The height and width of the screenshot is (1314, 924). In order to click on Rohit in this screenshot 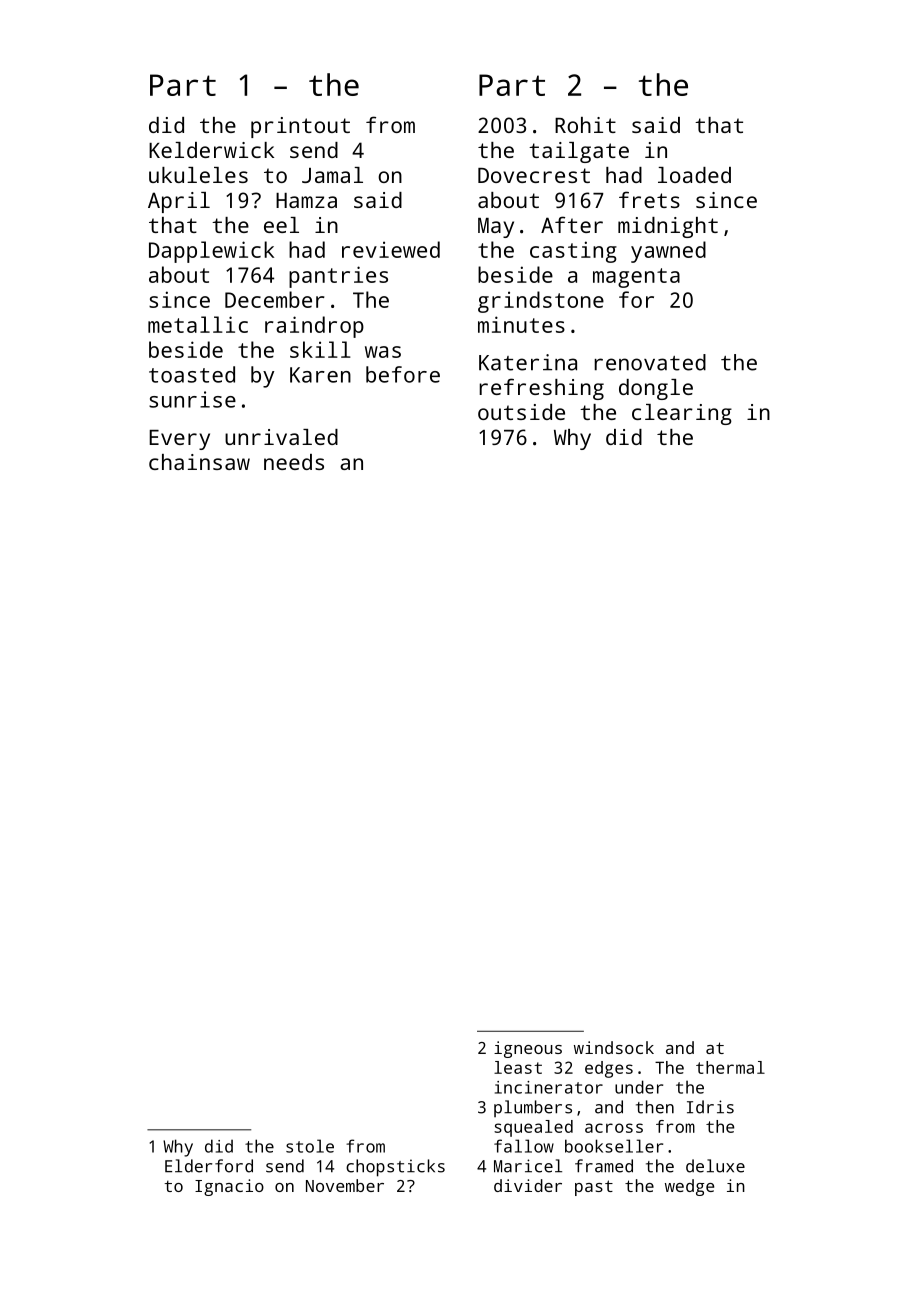, I will do `click(585, 125)`.
